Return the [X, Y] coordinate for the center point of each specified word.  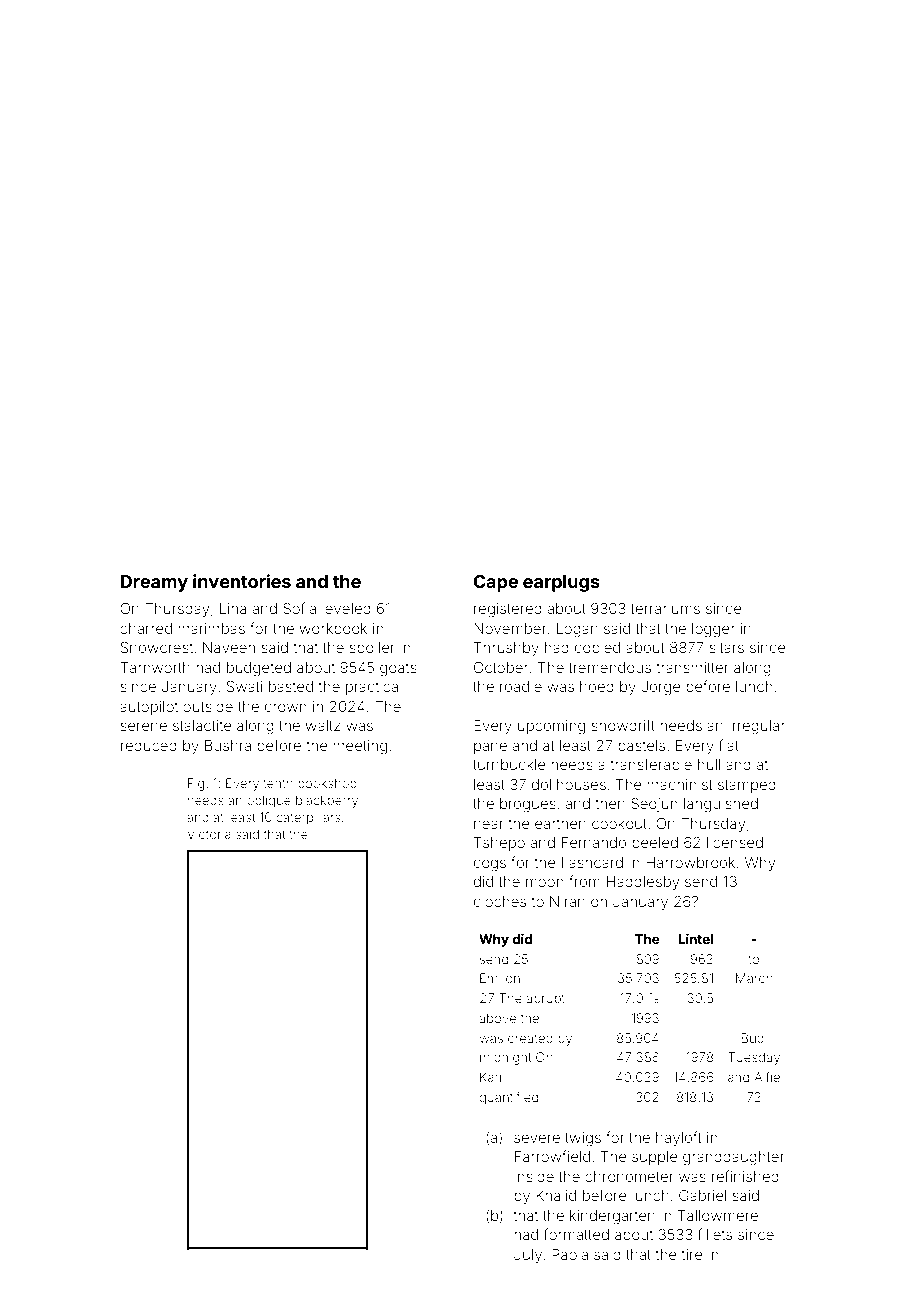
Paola [570, 1254]
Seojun [654, 805]
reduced [149, 745]
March [754, 978]
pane [490, 748]
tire [692, 1254]
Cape [495, 583]
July [528, 1256]
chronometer [629, 1176]
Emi [490, 978]
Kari [490, 1077]
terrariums [665, 608]
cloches [500, 901]
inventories [242, 581]
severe [537, 1138]
